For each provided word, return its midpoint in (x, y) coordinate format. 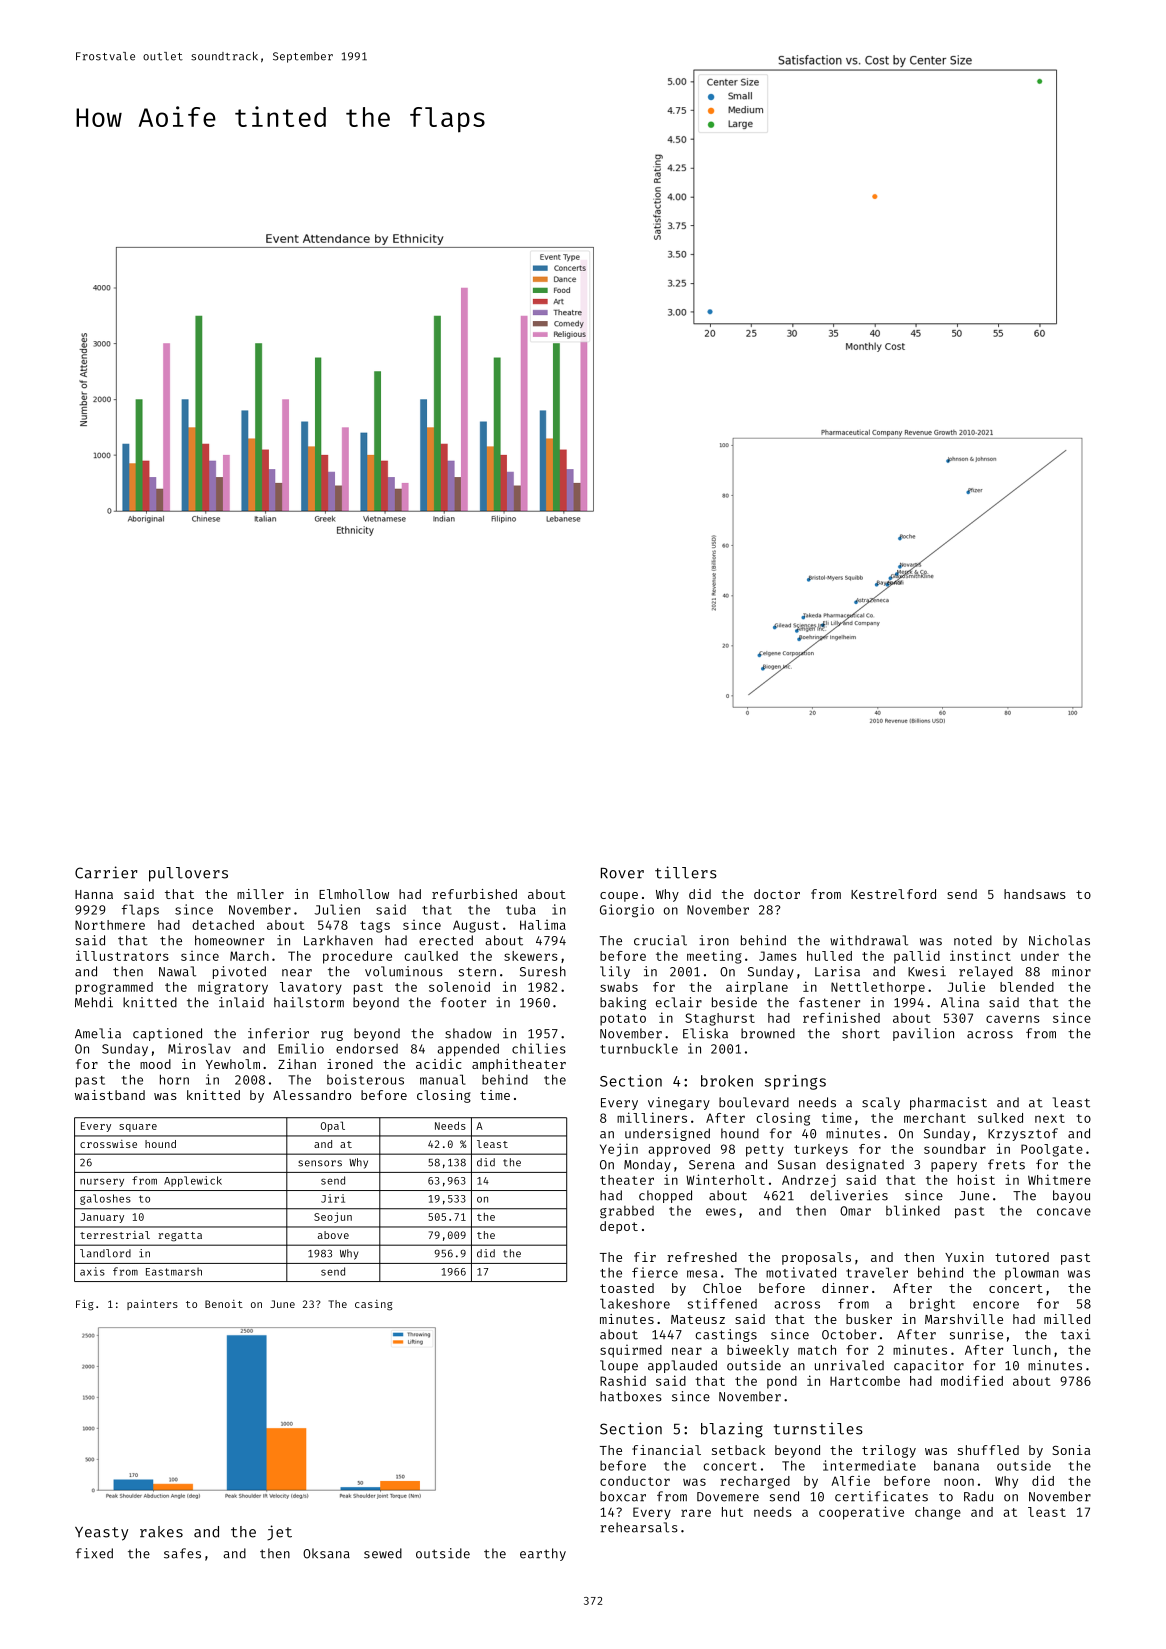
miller (260, 894)
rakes (161, 1532)
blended (1027, 987)
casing (374, 1305)
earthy (543, 1554)
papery (954, 1167)
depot (619, 1227)
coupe (619, 897)
